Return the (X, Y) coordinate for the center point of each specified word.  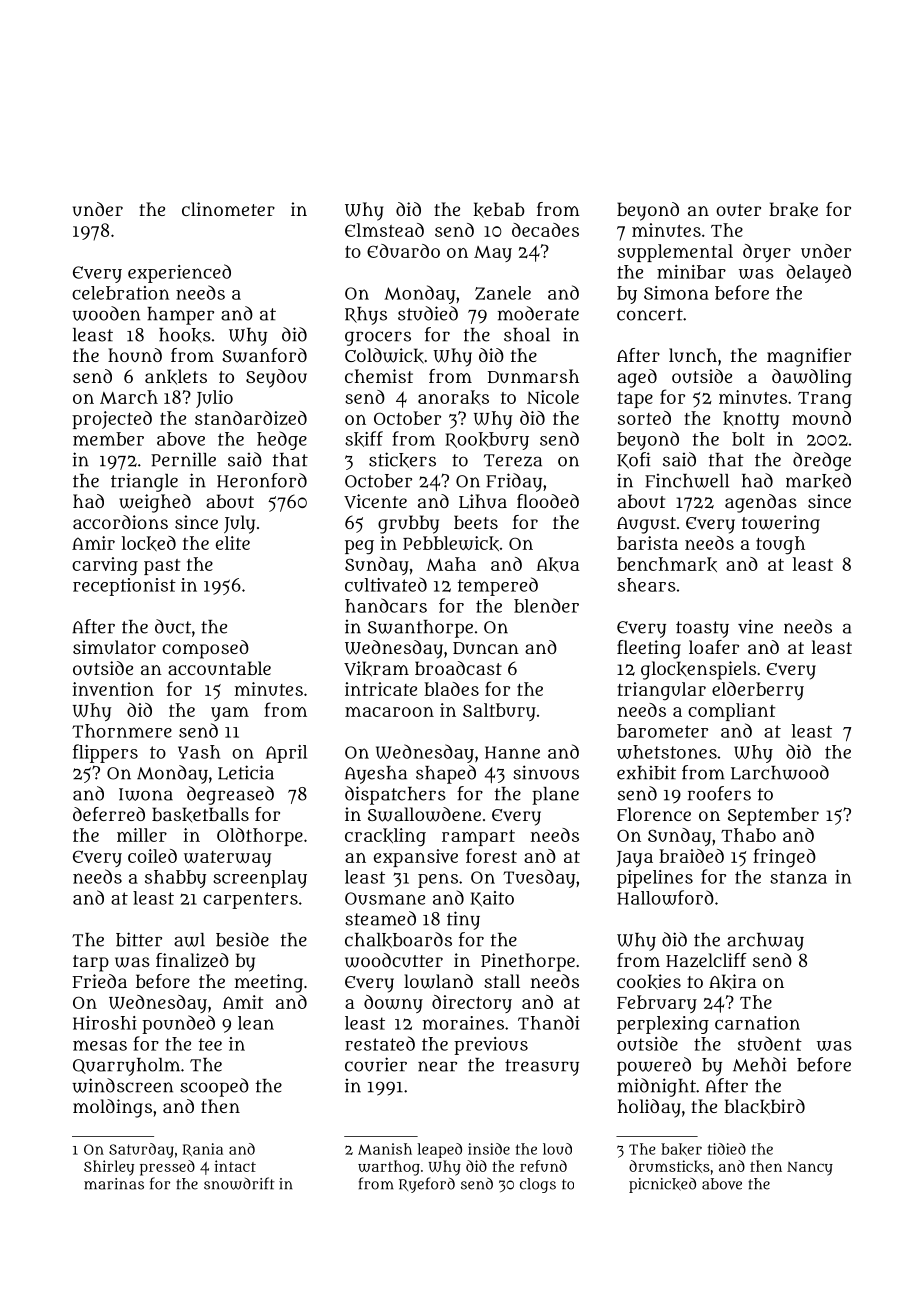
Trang (825, 400)
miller (142, 835)
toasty (702, 629)
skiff (364, 439)
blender (546, 605)
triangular (661, 691)
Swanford (264, 355)
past (162, 567)
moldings (112, 1108)
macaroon (389, 712)
